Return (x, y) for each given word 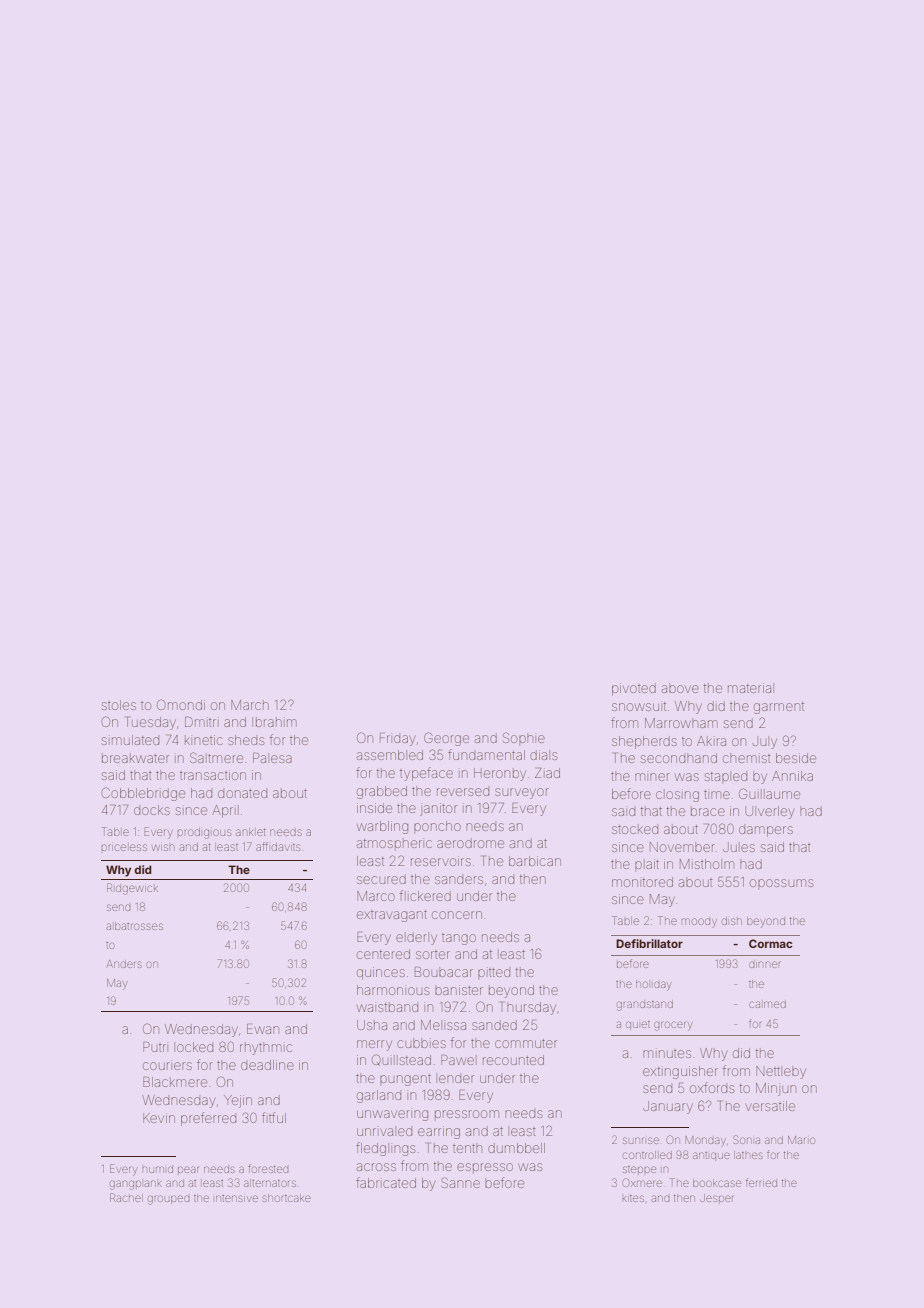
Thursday (528, 1008)
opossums (781, 884)
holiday (653, 985)
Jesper (716, 1198)
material (751, 688)
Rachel (126, 1197)
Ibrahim (274, 722)
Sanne (460, 1182)
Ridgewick (132, 889)
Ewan (263, 1029)
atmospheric (394, 844)
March (250, 705)
